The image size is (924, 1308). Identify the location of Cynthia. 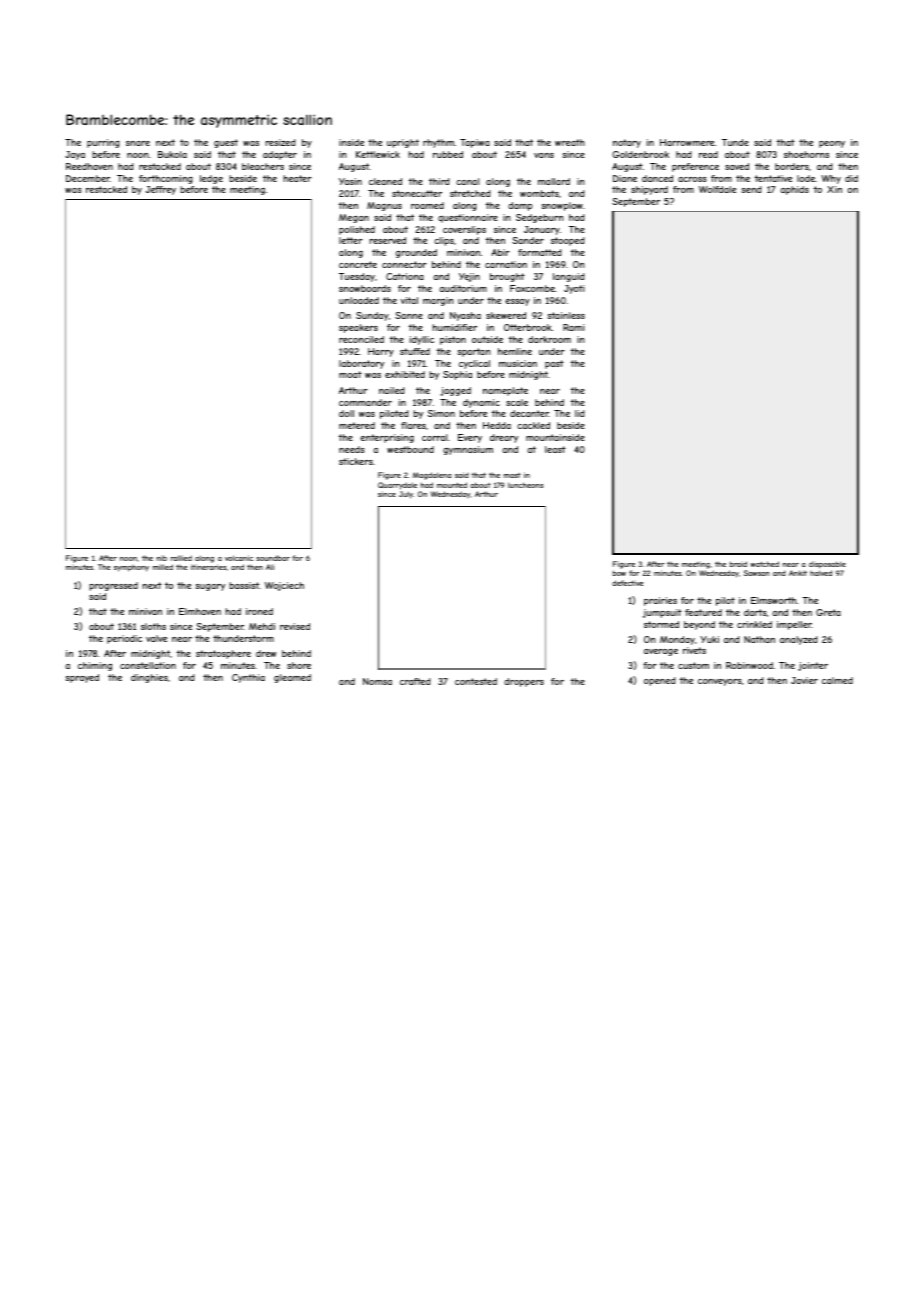
(248, 678).
